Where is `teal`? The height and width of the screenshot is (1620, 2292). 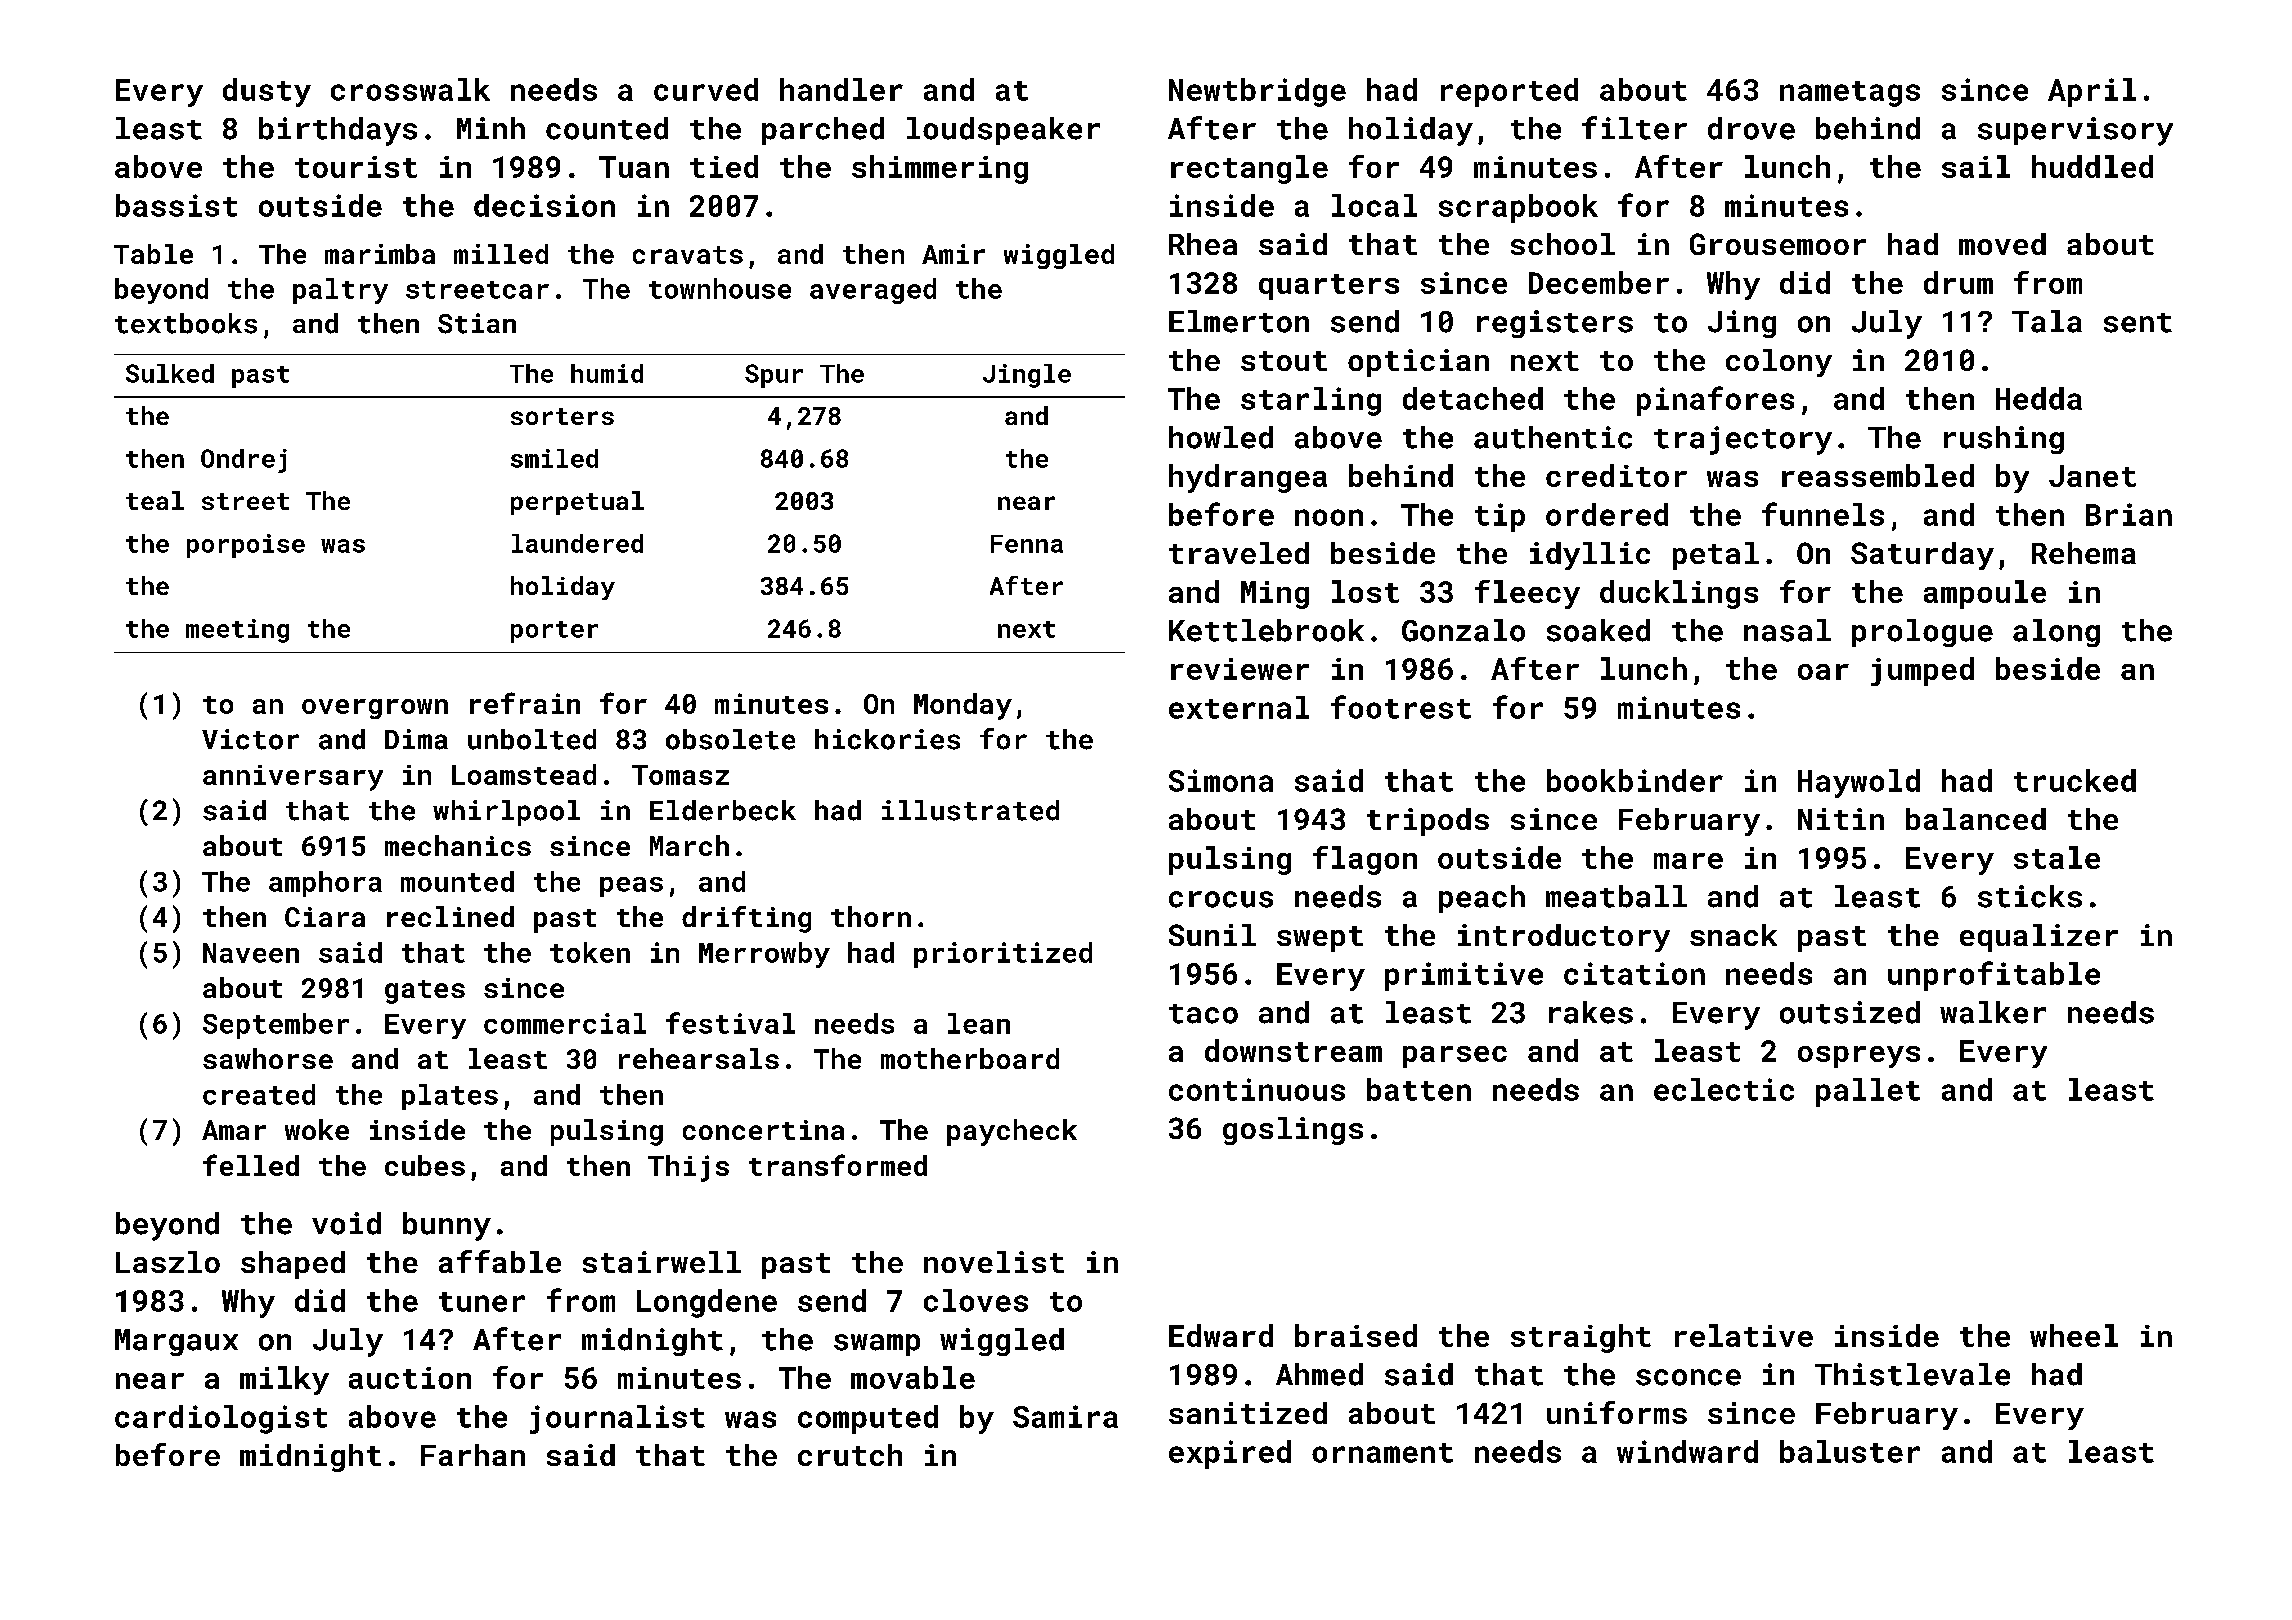
teal is located at coordinates (155, 500).
